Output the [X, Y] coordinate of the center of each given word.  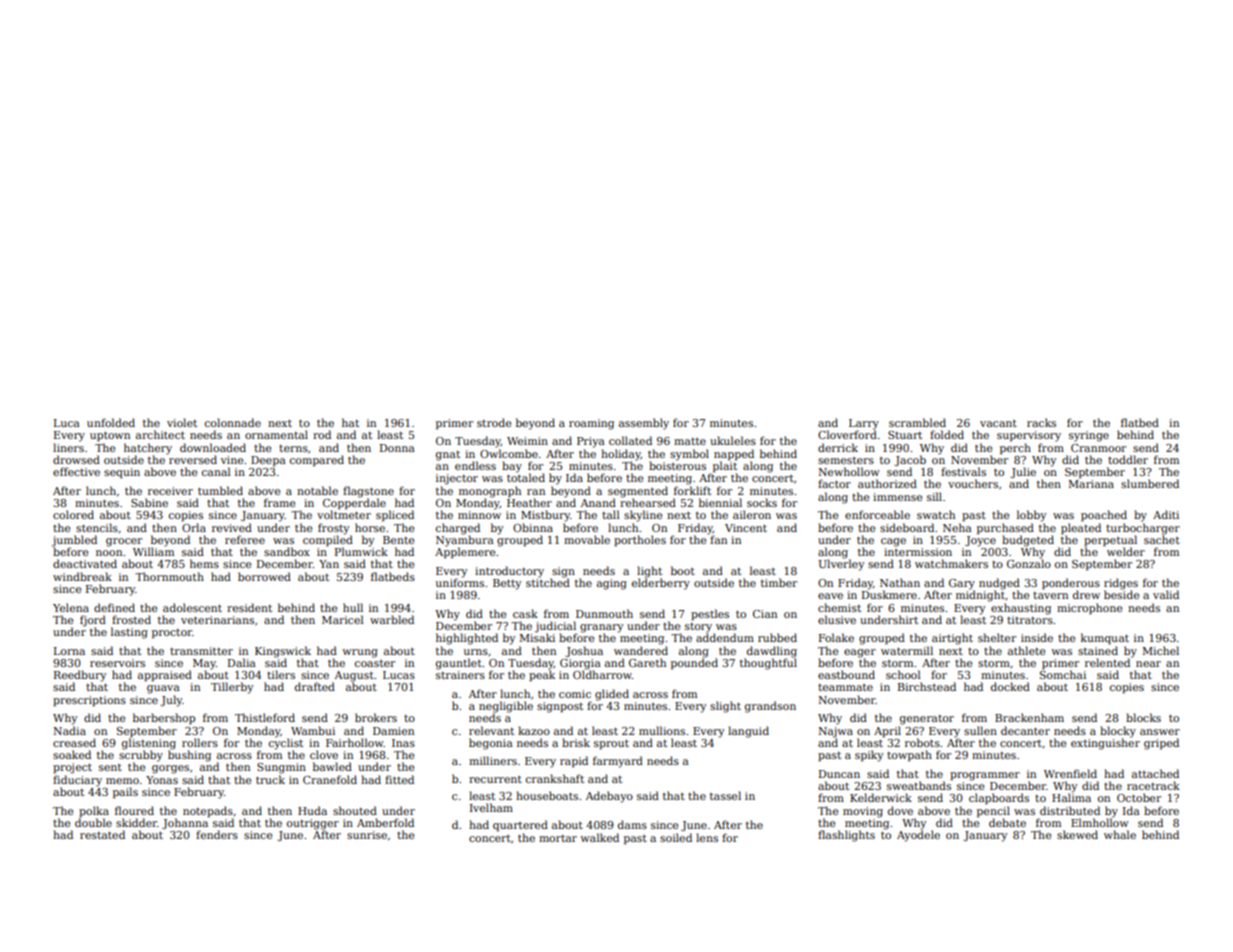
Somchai [1063, 674]
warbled [392, 619]
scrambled [917, 422]
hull [353, 607]
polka [94, 812]
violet [182, 422]
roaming [591, 424]
